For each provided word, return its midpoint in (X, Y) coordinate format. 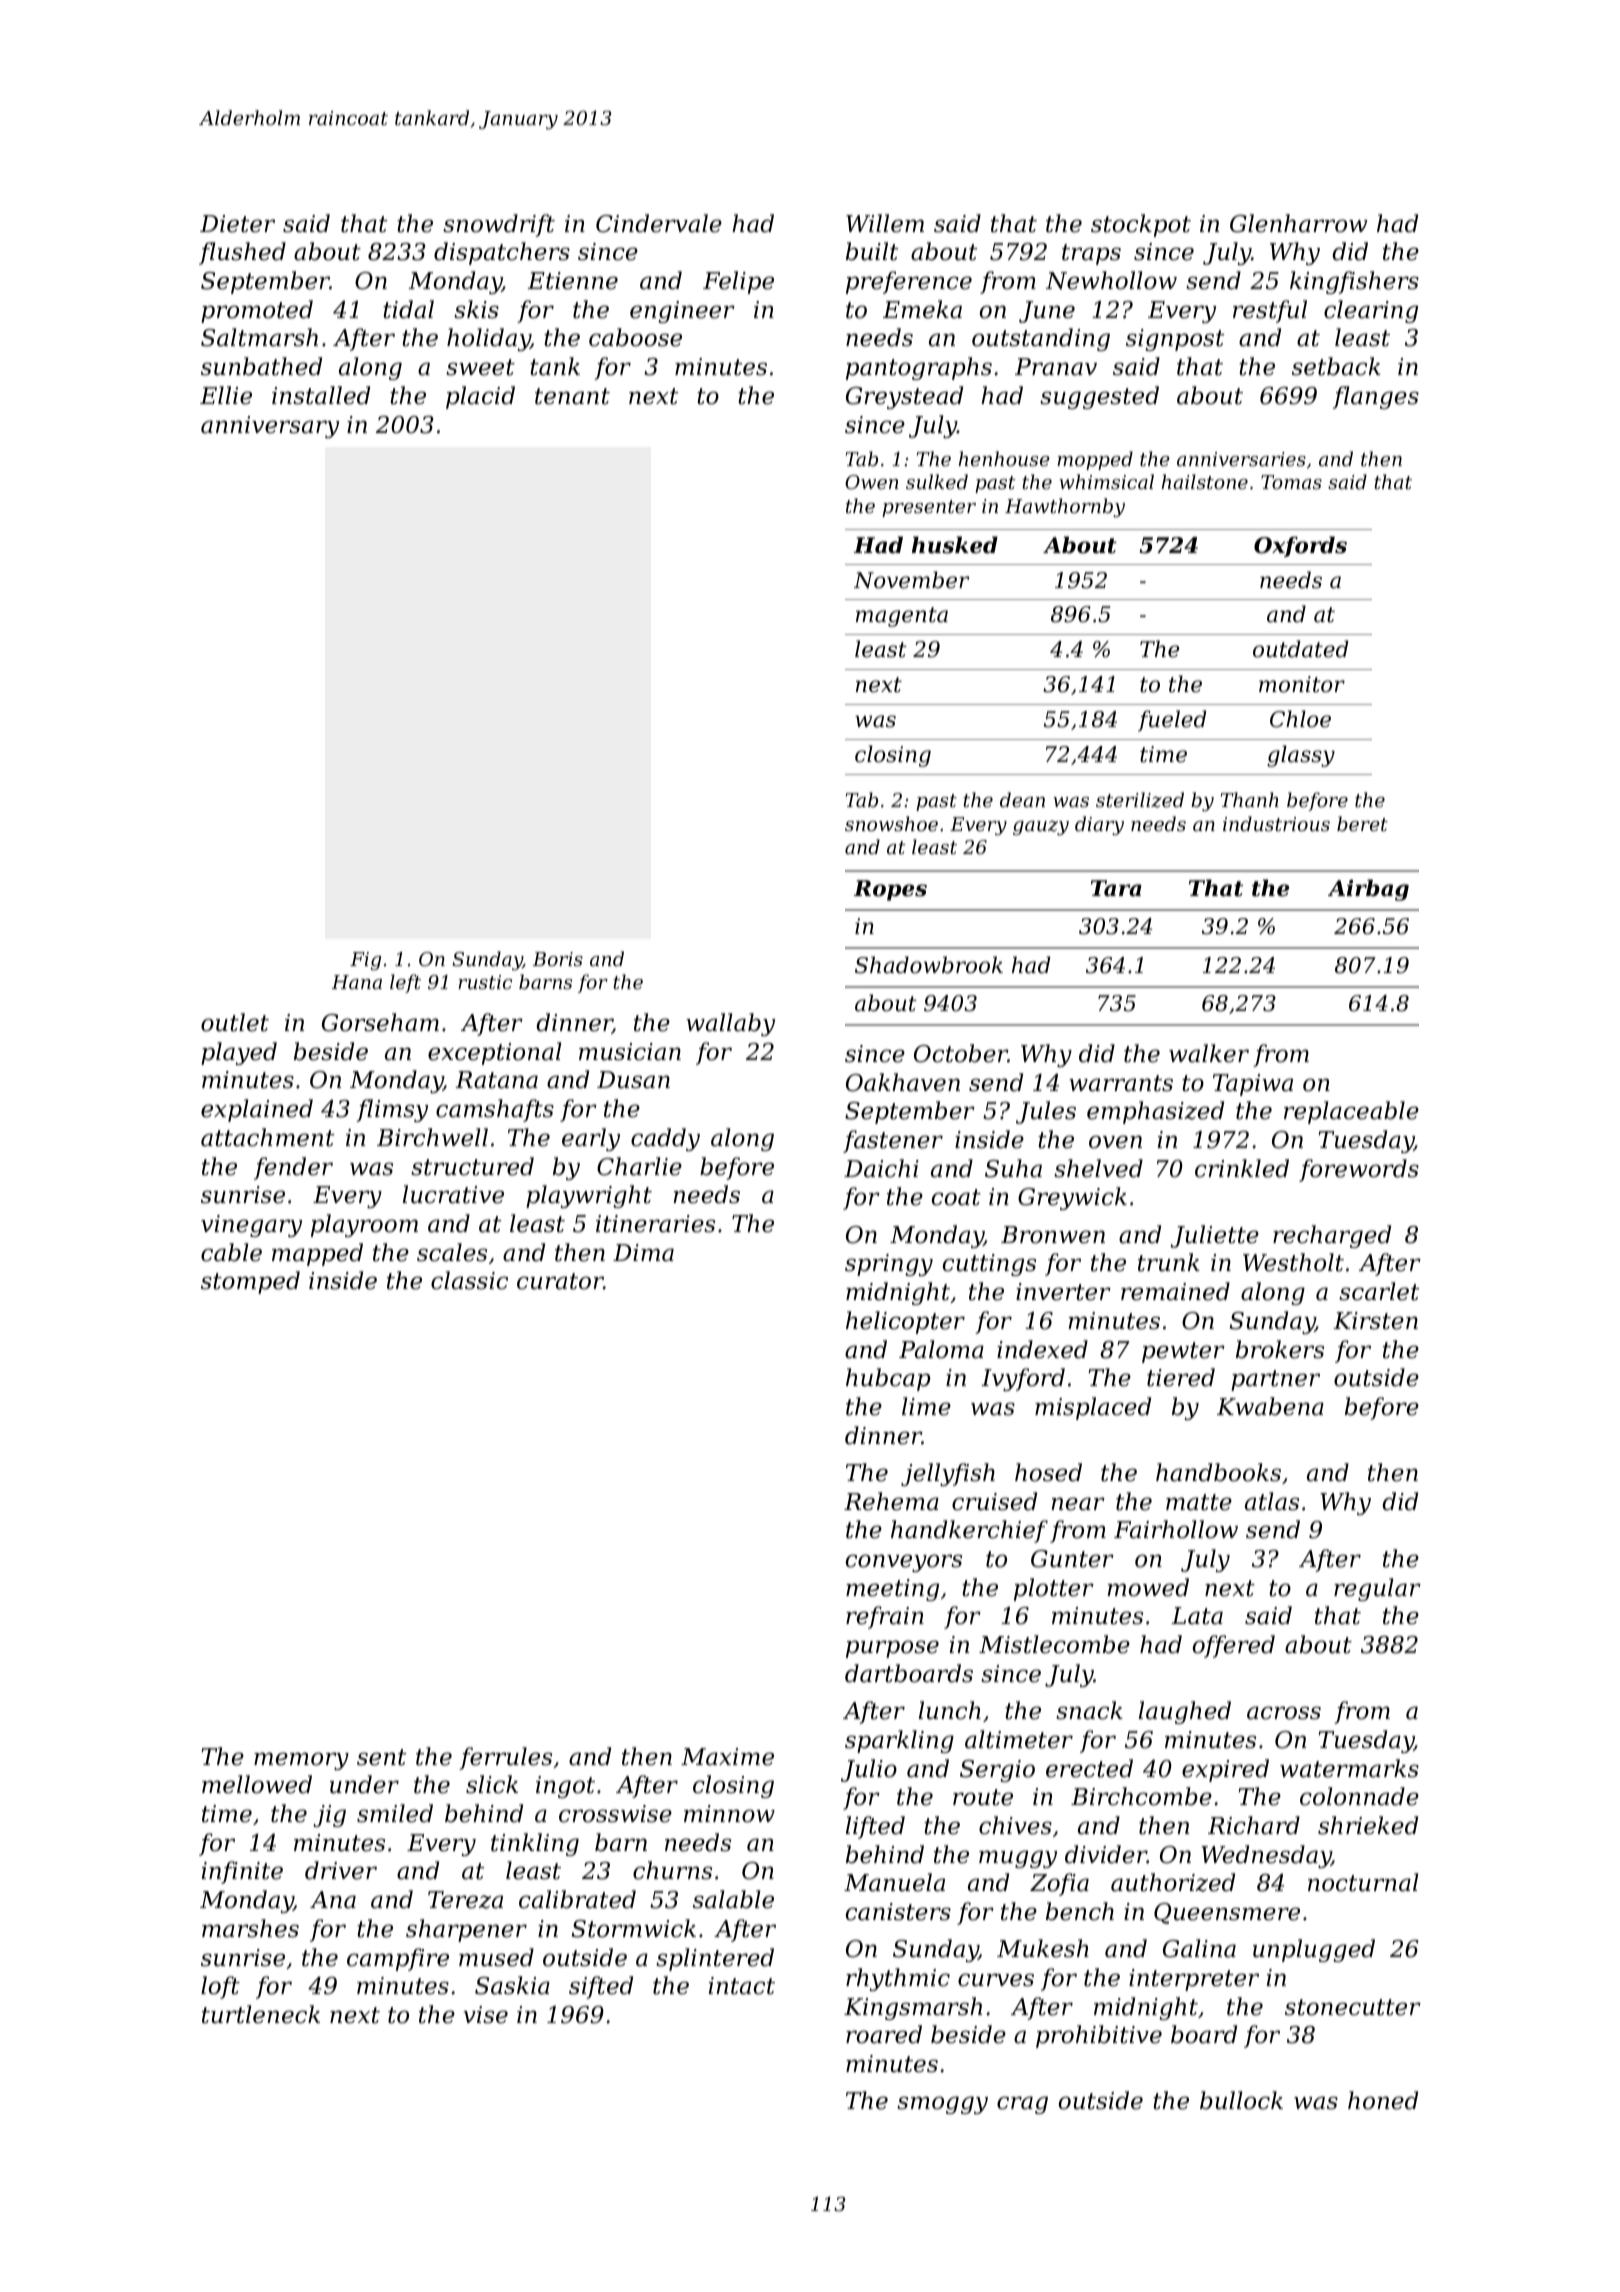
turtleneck (261, 2014)
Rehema (891, 1501)
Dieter (237, 224)
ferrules (505, 1758)
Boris (558, 959)
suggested (1099, 397)
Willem (885, 223)
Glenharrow (1298, 223)
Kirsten (1375, 1321)
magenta (902, 617)
